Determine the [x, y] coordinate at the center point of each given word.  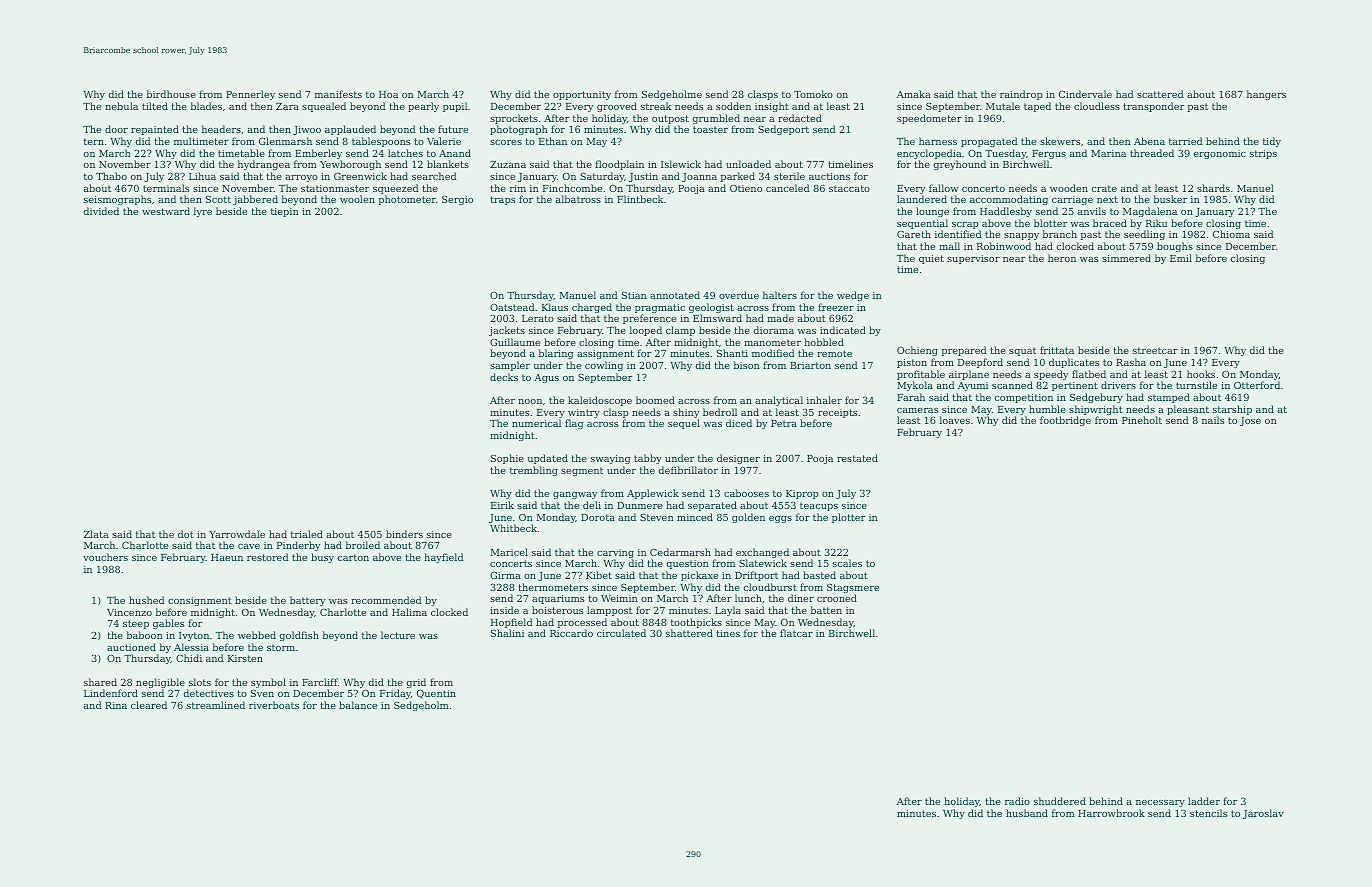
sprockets [514, 119]
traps [502, 200]
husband [1027, 813]
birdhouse [171, 94]
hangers [1266, 95]
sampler [510, 366]
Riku [1156, 223]
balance [358, 705]
